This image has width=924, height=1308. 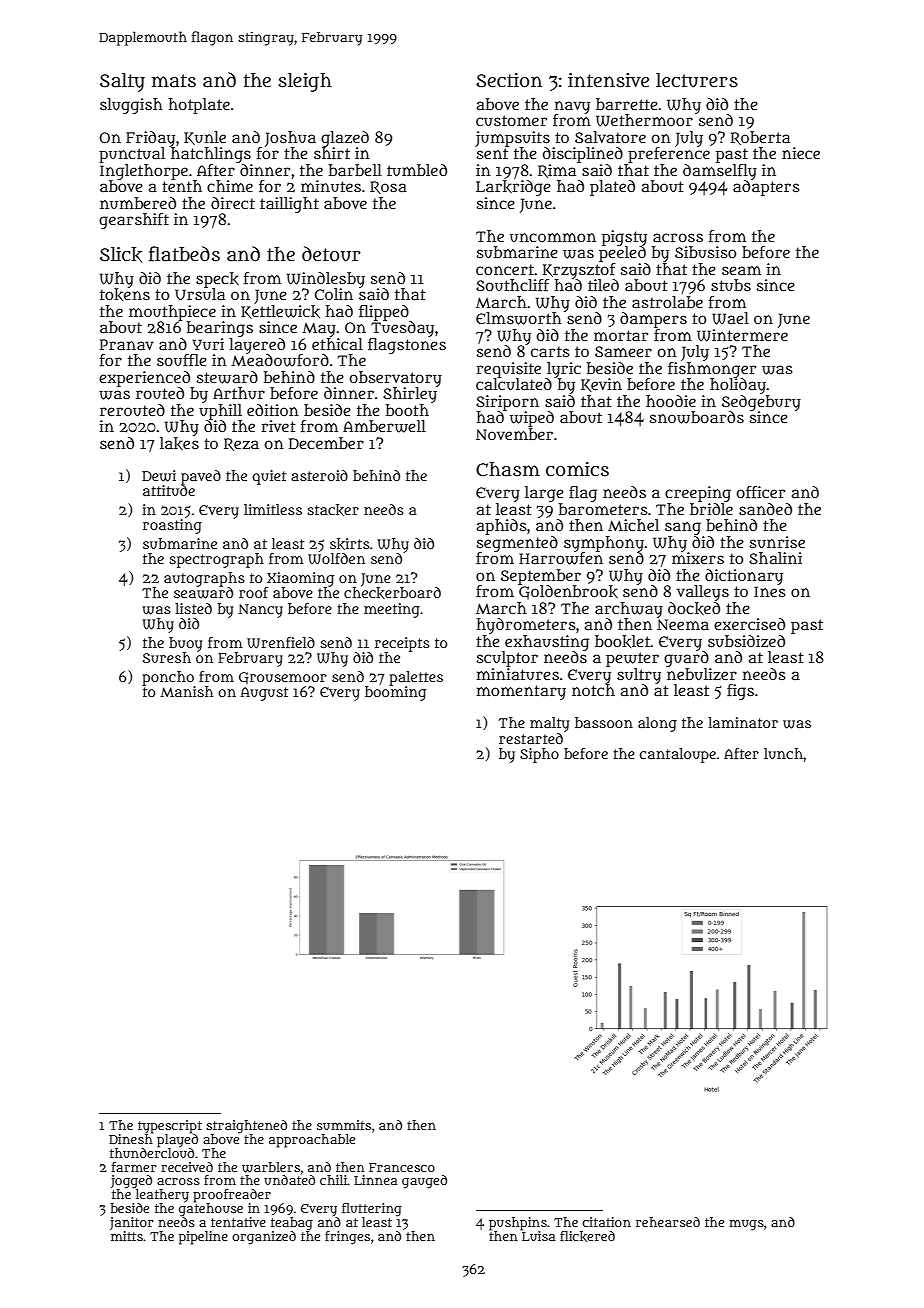 I want to click on mats, so click(x=174, y=81).
